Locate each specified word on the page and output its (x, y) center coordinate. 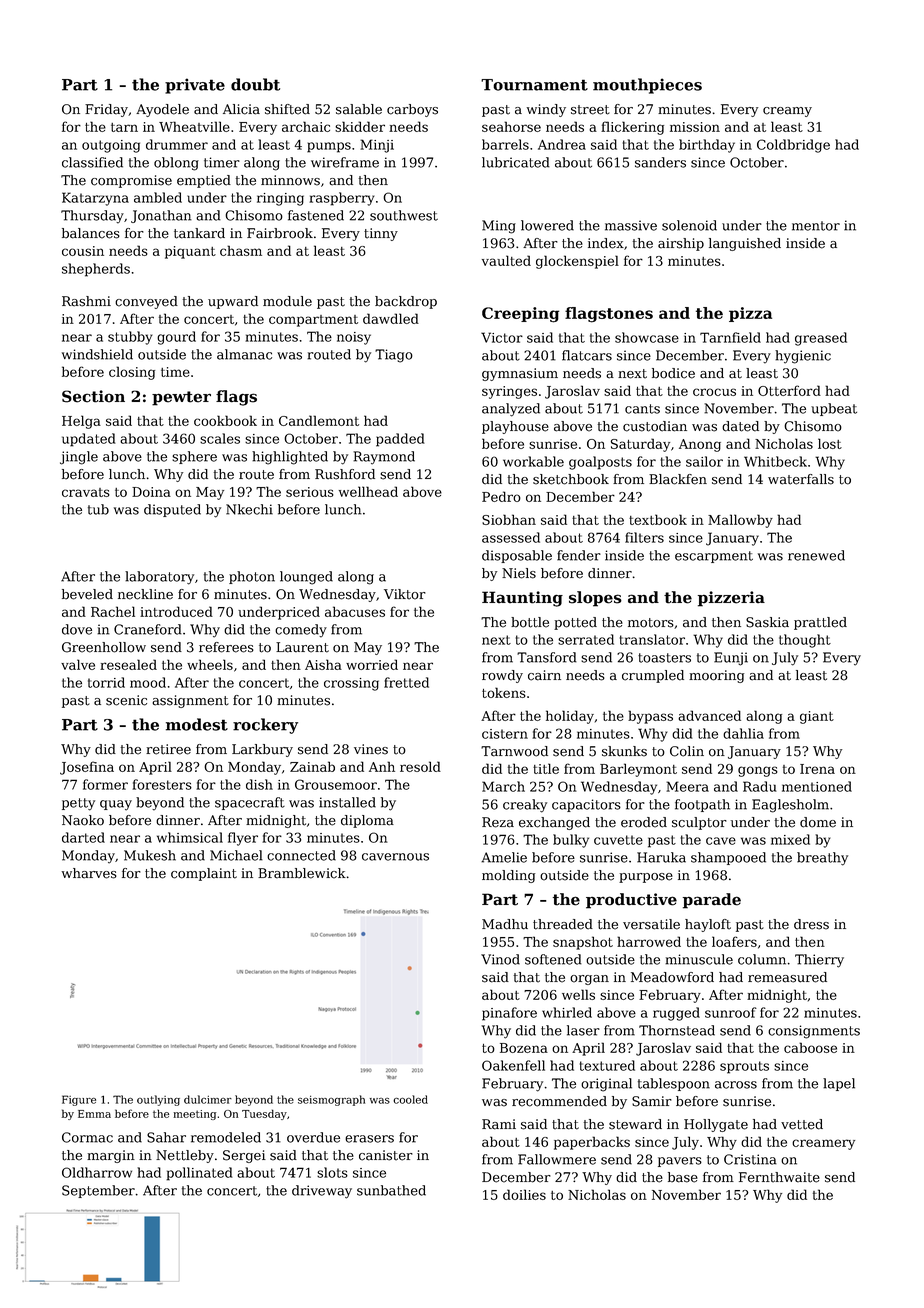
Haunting (522, 599)
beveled (87, 594)
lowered (547, 225)
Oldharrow (97, 1172)
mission (695, 127)
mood (148, 682)
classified (92, 162)
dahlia (743, 733)
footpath (702, 805)
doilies (524, 1194)
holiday (570, 717)
